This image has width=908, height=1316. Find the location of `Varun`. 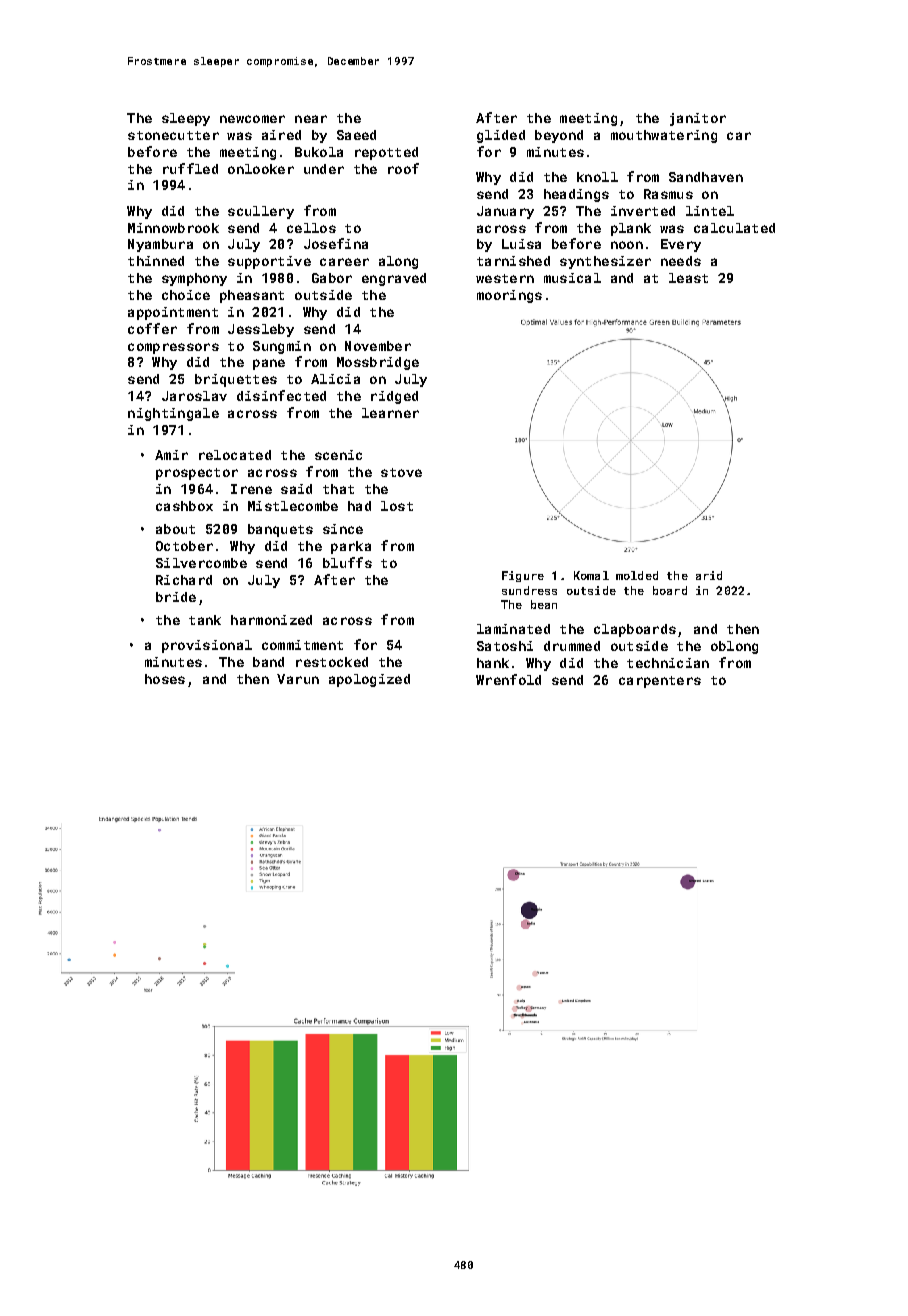

Varun is located at coordinates (298, 679).
